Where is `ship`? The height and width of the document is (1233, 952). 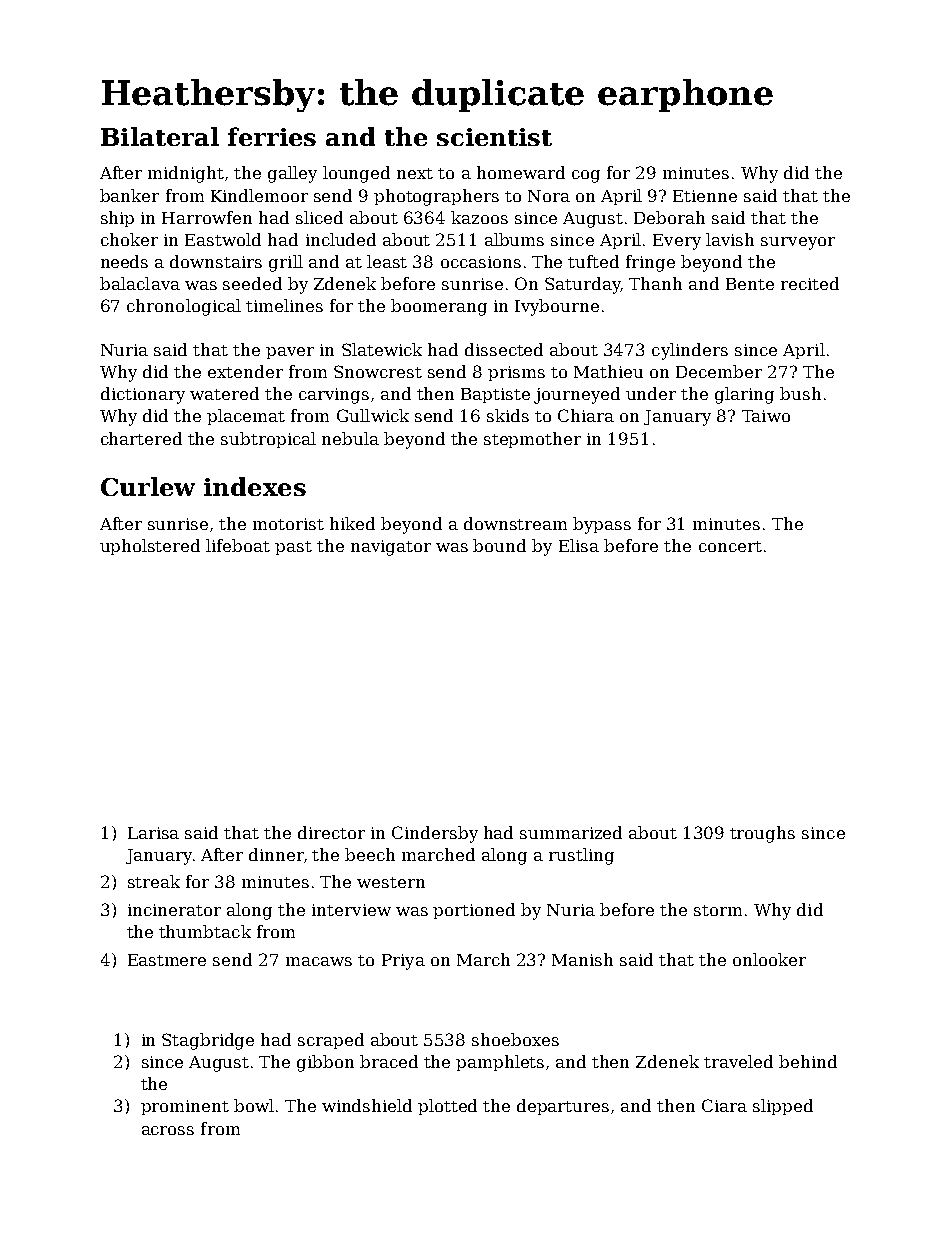
ship is located at coordinates (117, 219).
